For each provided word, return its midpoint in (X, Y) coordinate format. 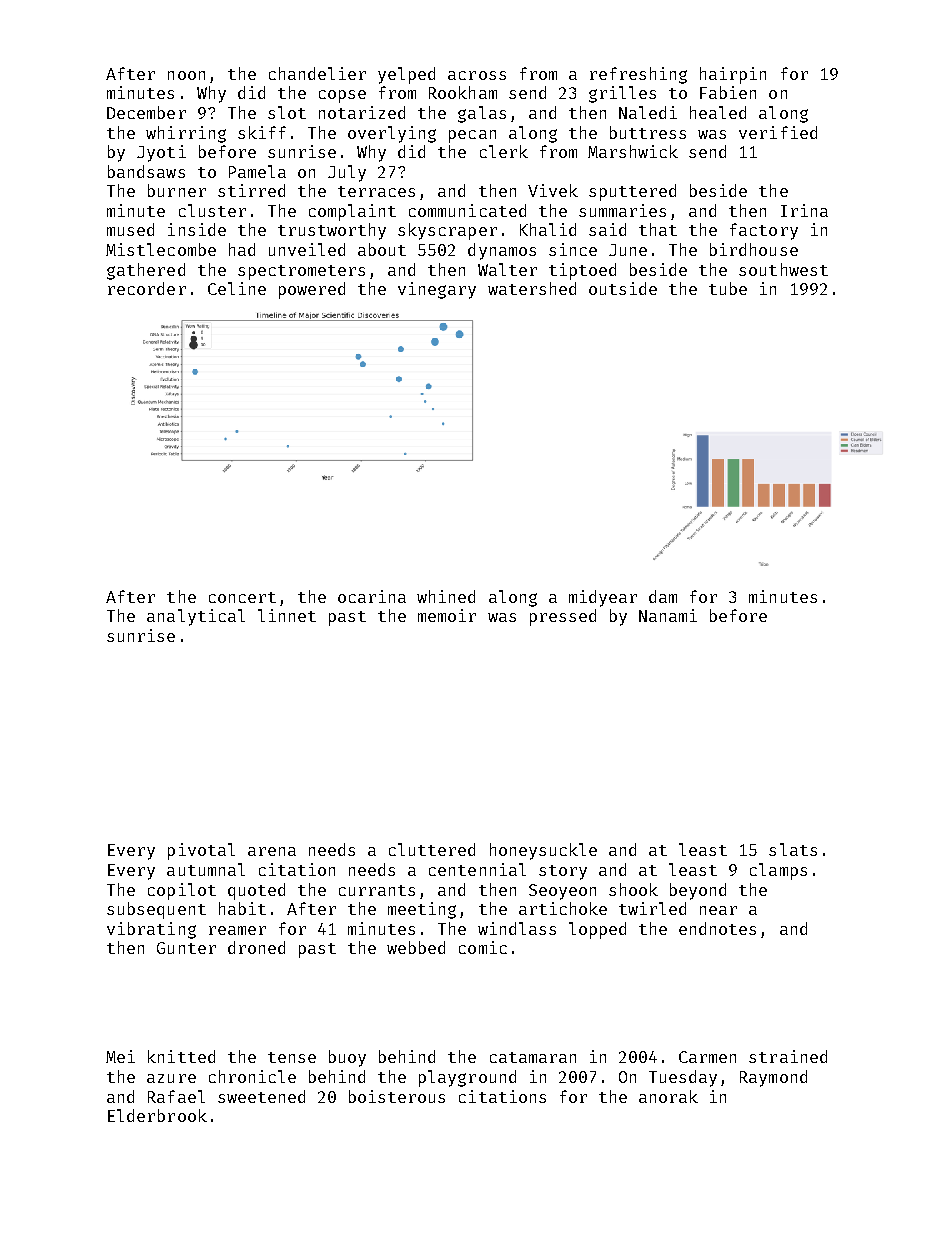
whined (446, 596)
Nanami (668, 615)
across (477, 75)
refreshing (638, 75)
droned (256, 947)
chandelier (317, 73)
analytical (196, 617)
